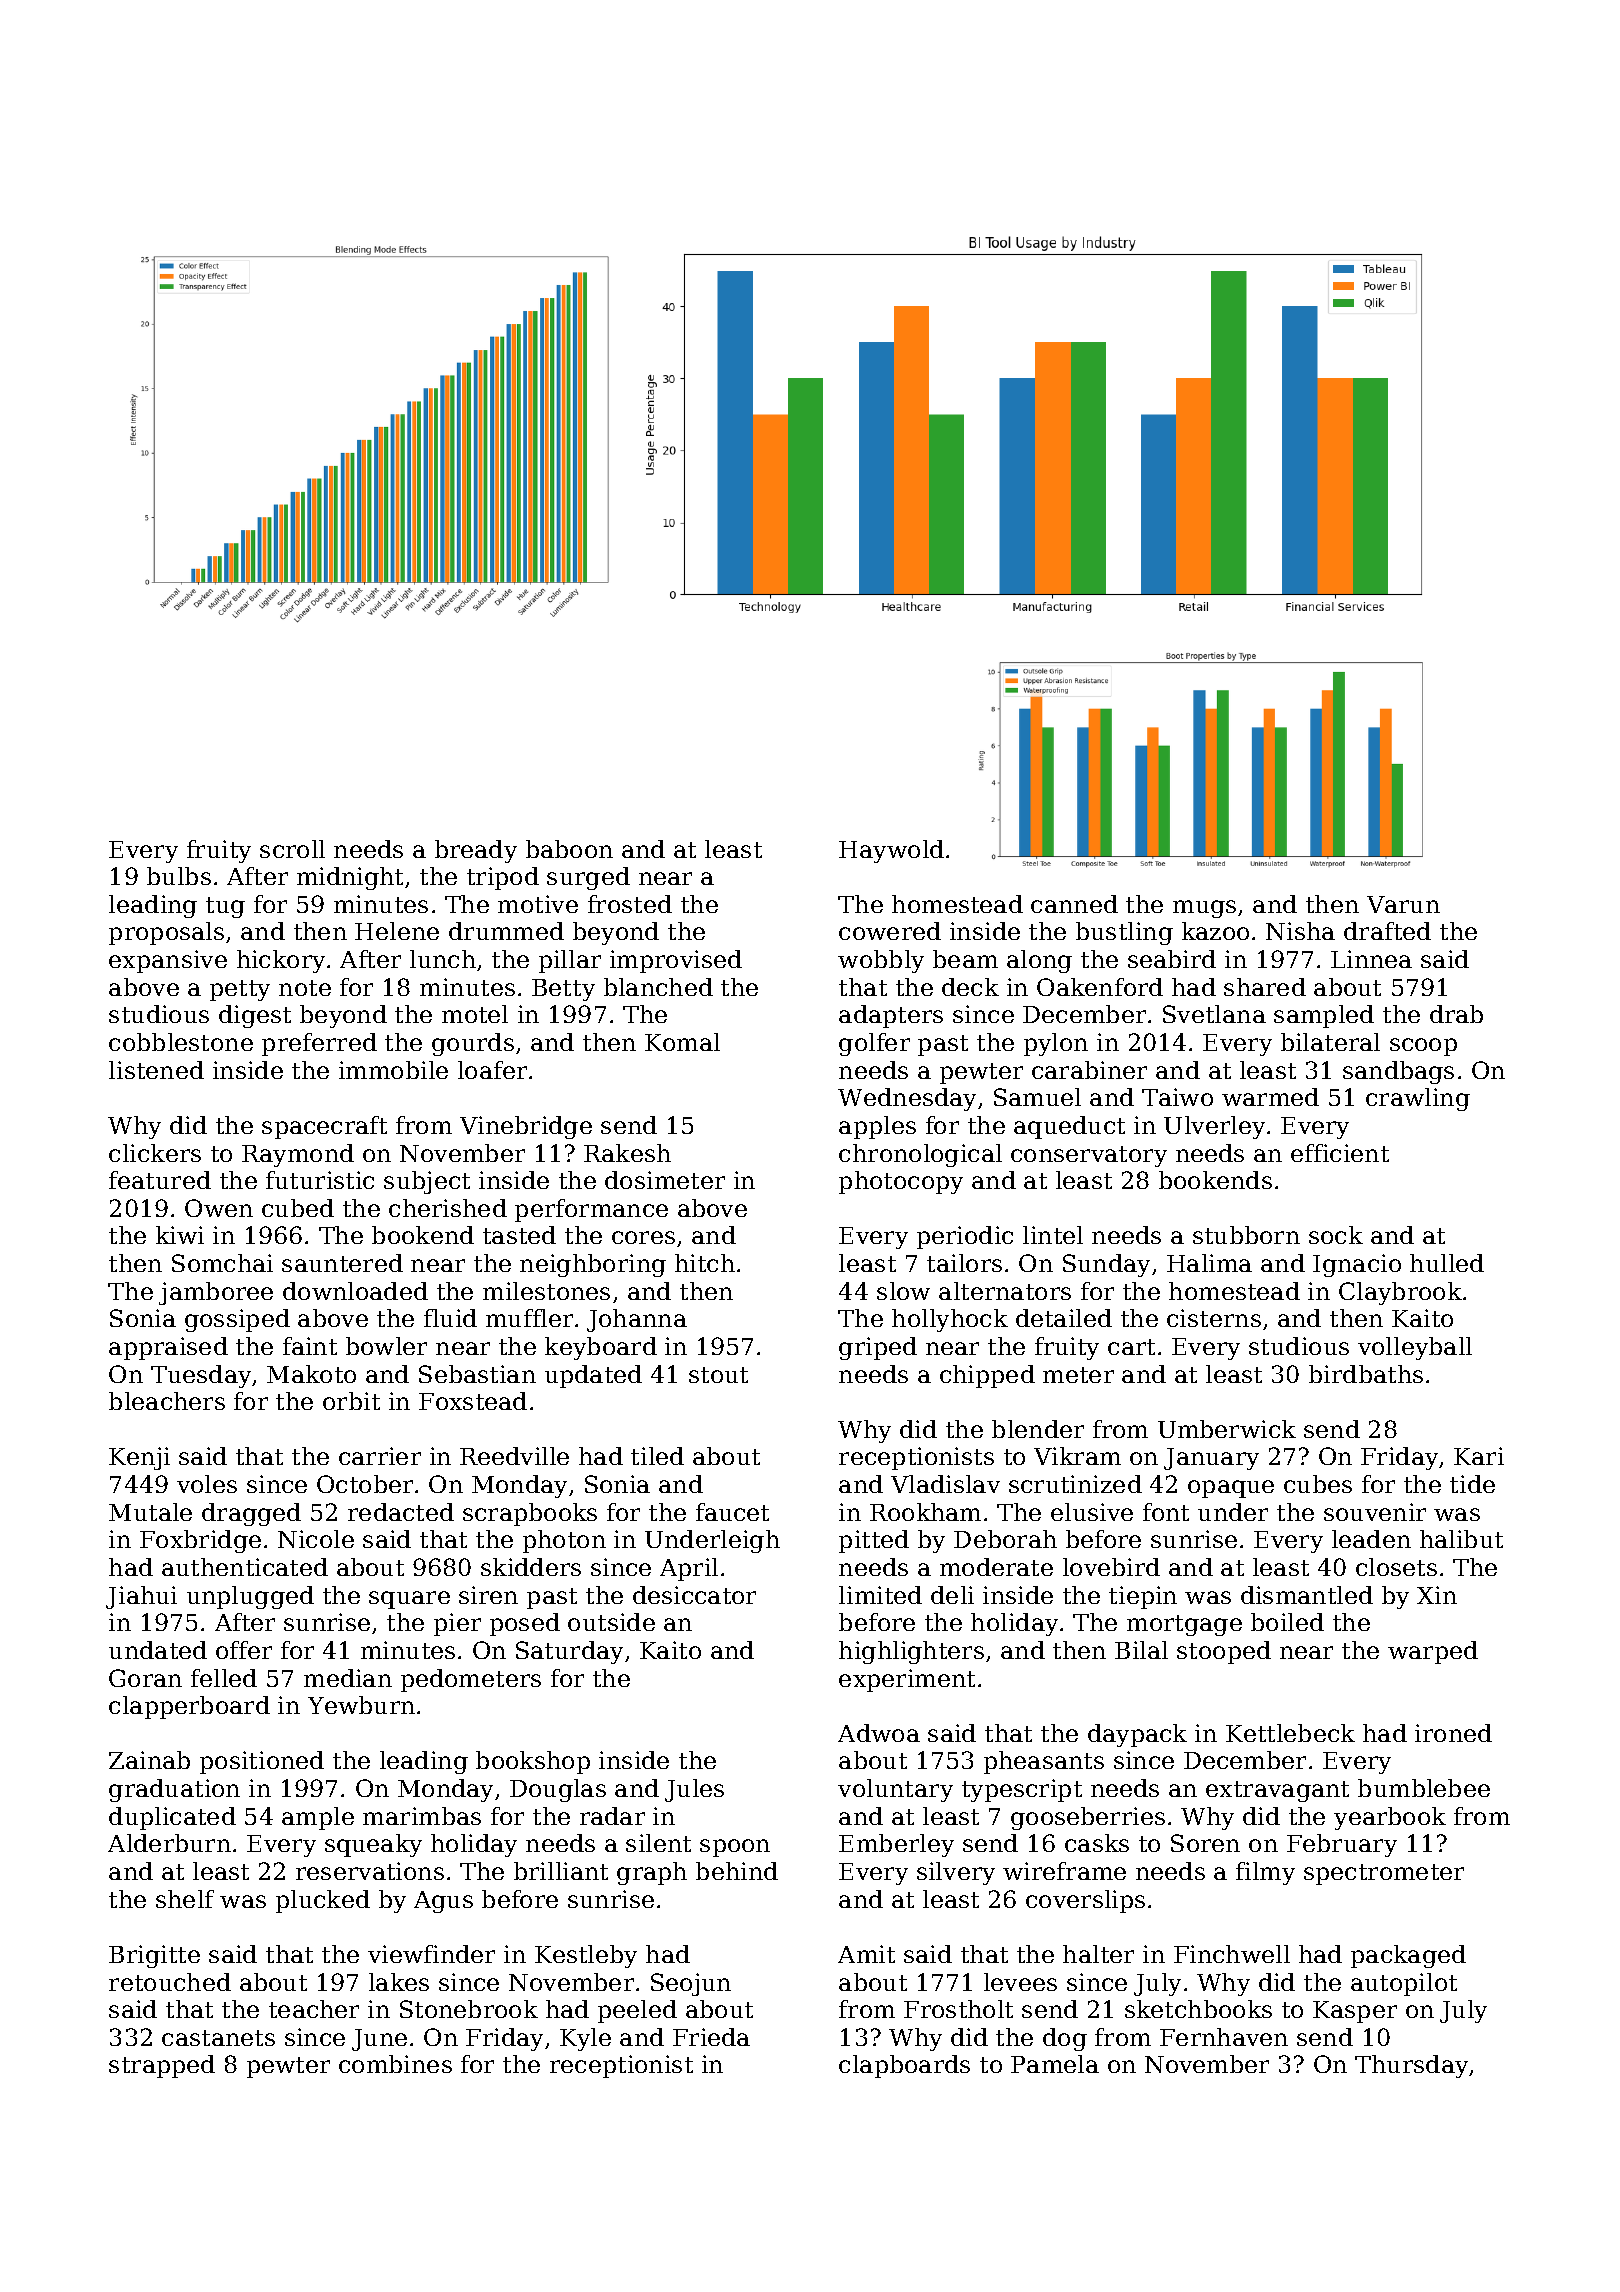  I want to click on Varun, so click(1403, 904).
